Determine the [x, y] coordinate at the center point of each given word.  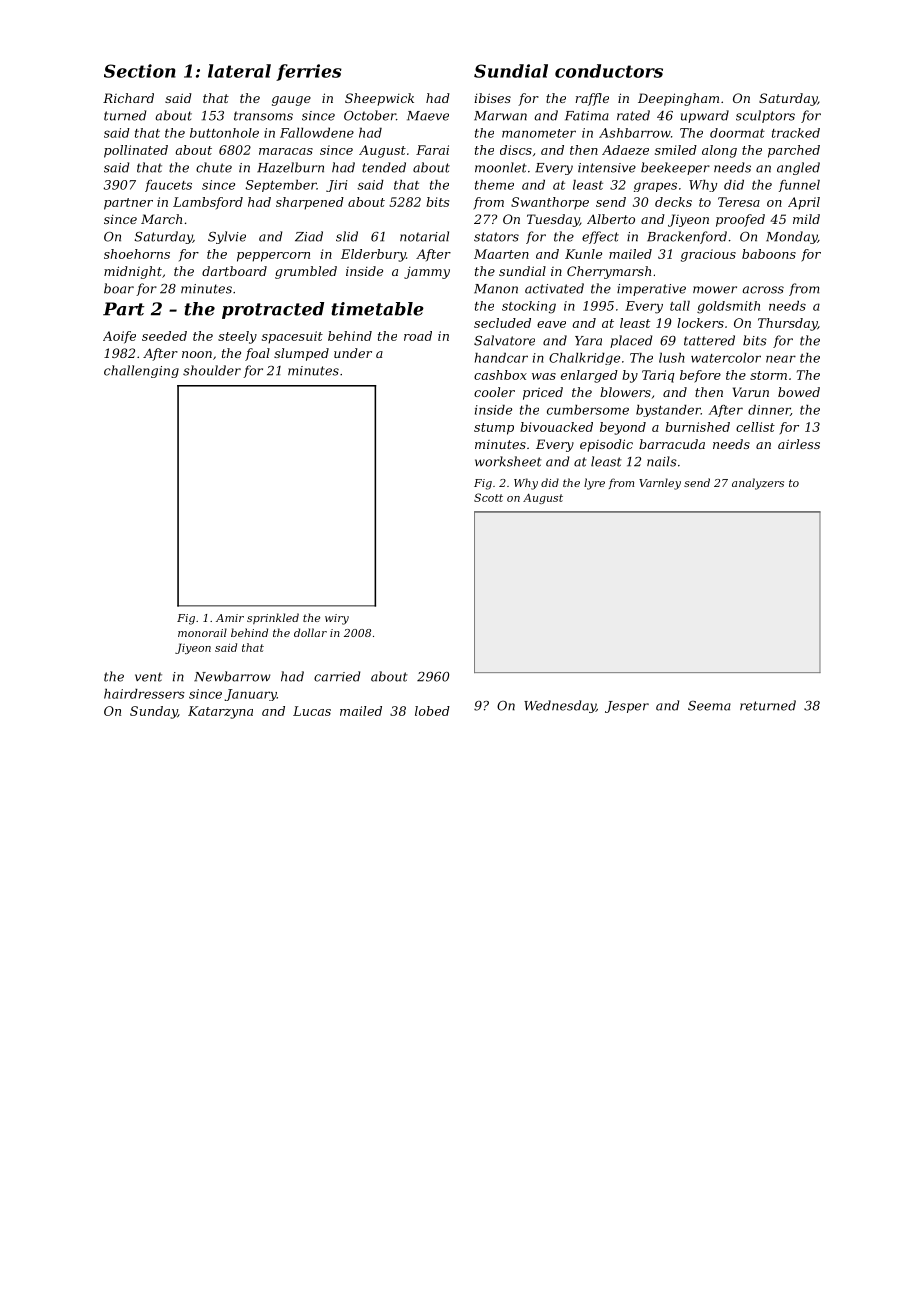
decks [673, 202]
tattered [709, 340]
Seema [709, 706]
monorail [202, 632]
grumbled [306, 272]
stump [494, 429]
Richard [128, 98]
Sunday [154, 712]
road [418, 336]
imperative [651, 290]
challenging [141, 371]
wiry [337, 619]
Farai [432, 150]
